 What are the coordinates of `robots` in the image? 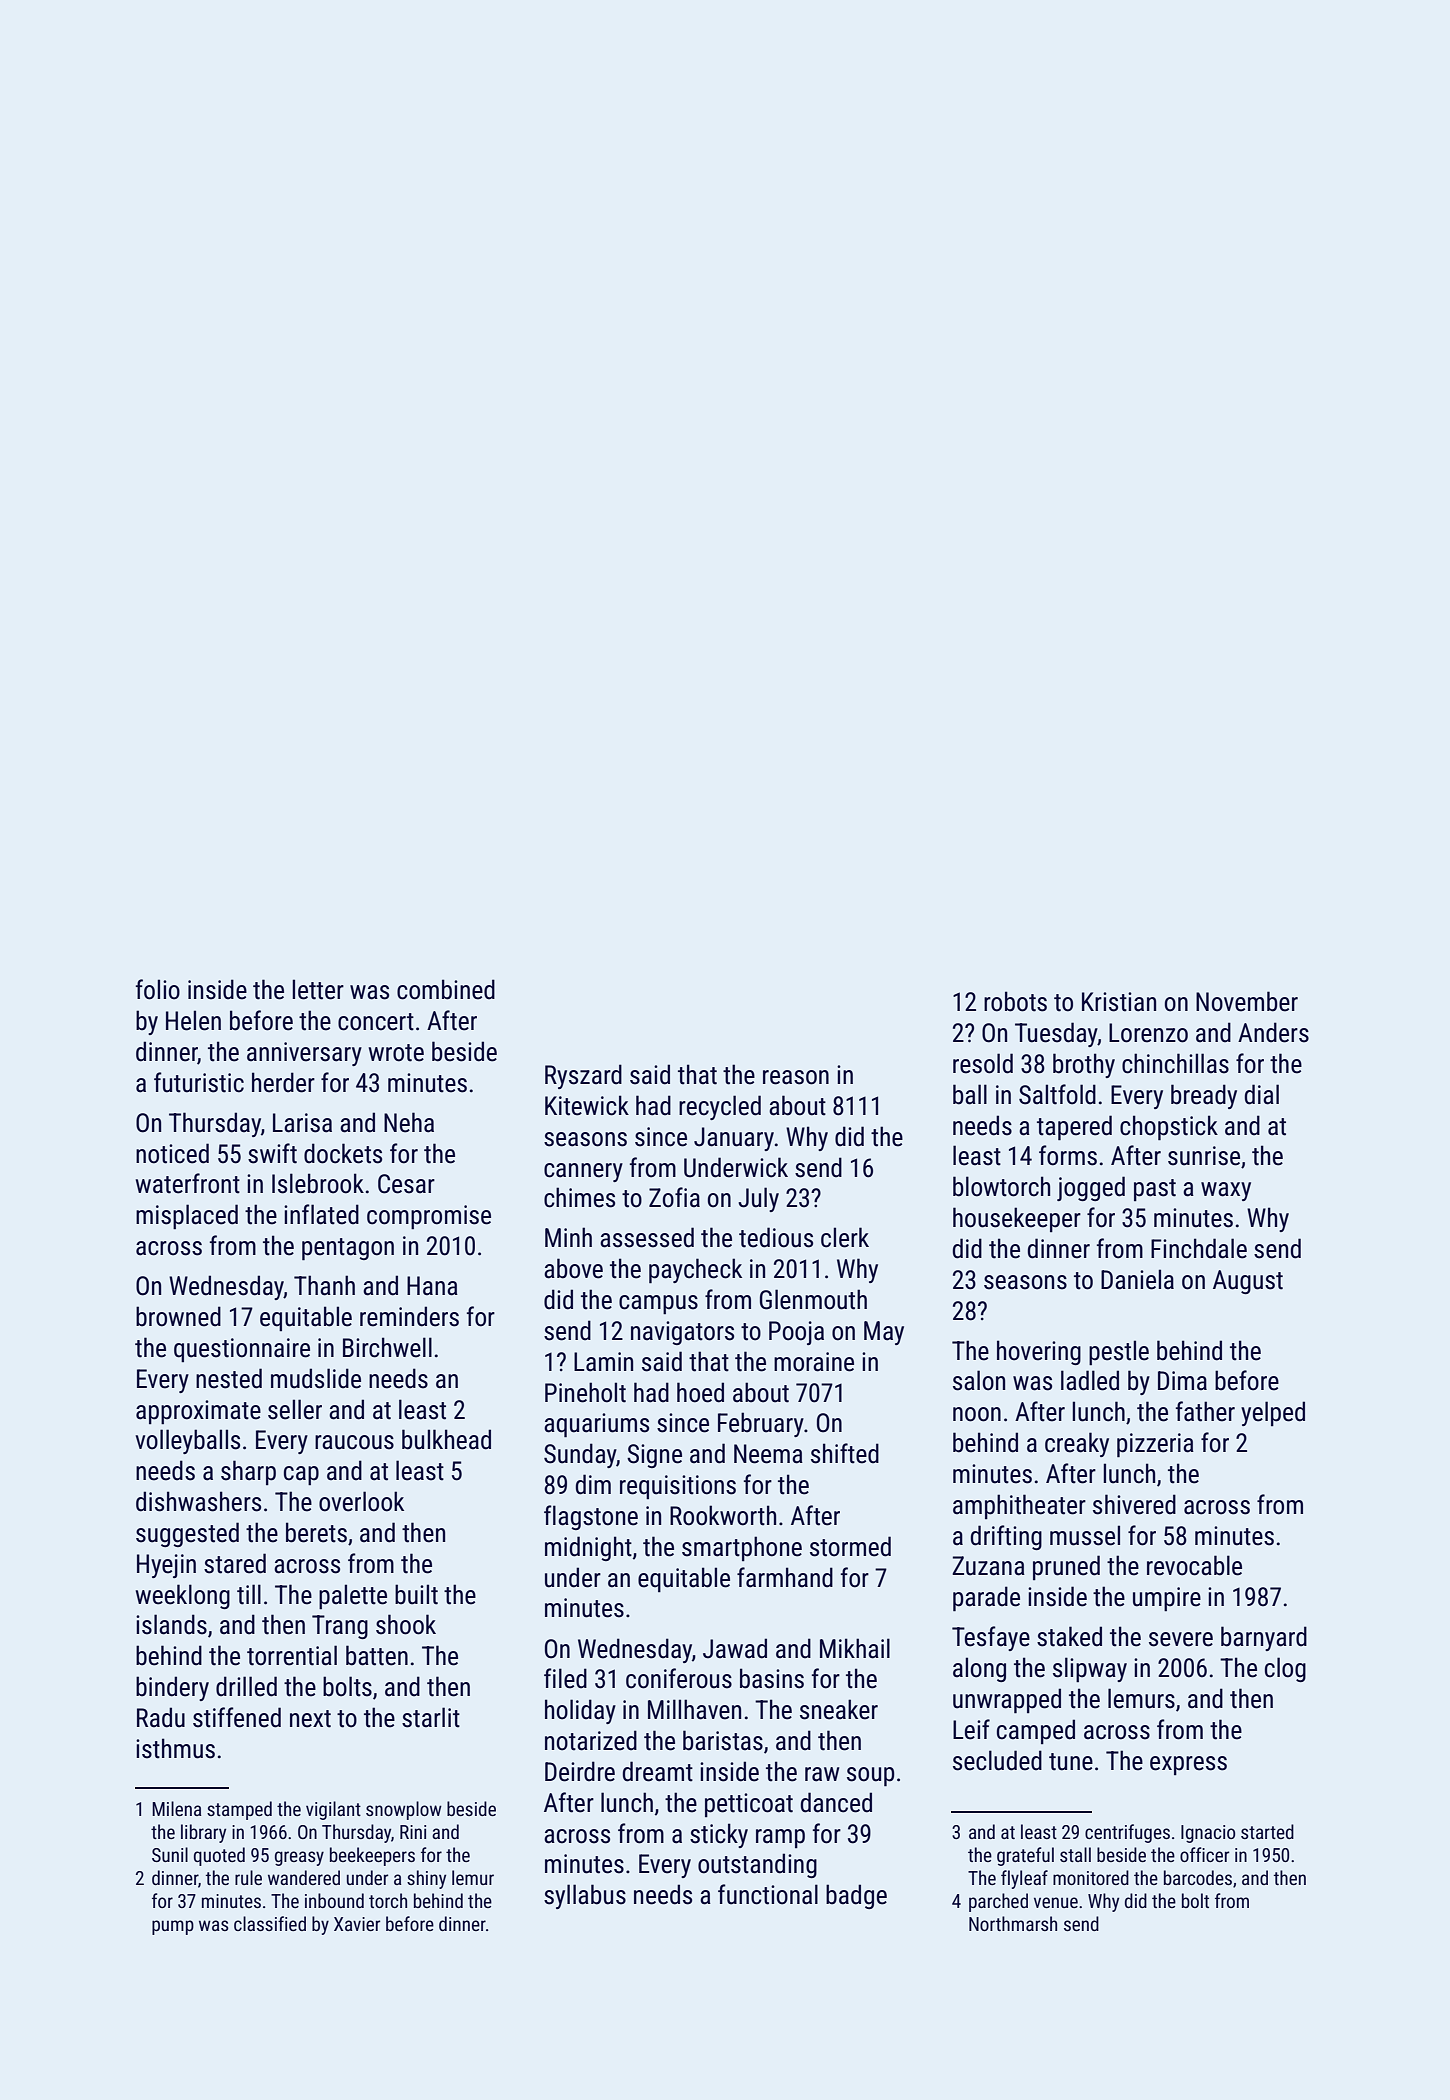 It's located at (1015, 1001).
